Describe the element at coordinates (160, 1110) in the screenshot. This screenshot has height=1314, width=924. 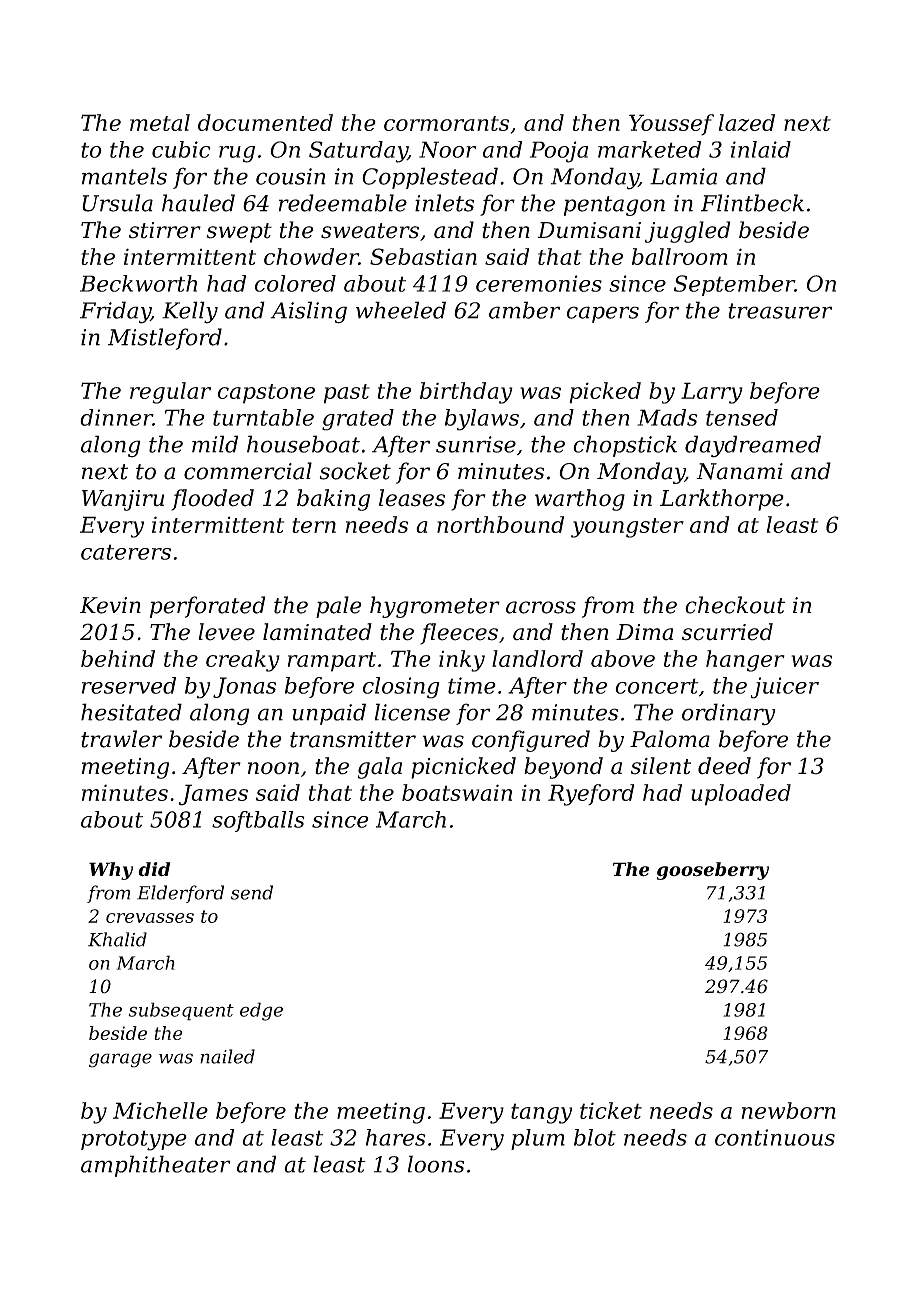
I see `Michelle` at that location.
